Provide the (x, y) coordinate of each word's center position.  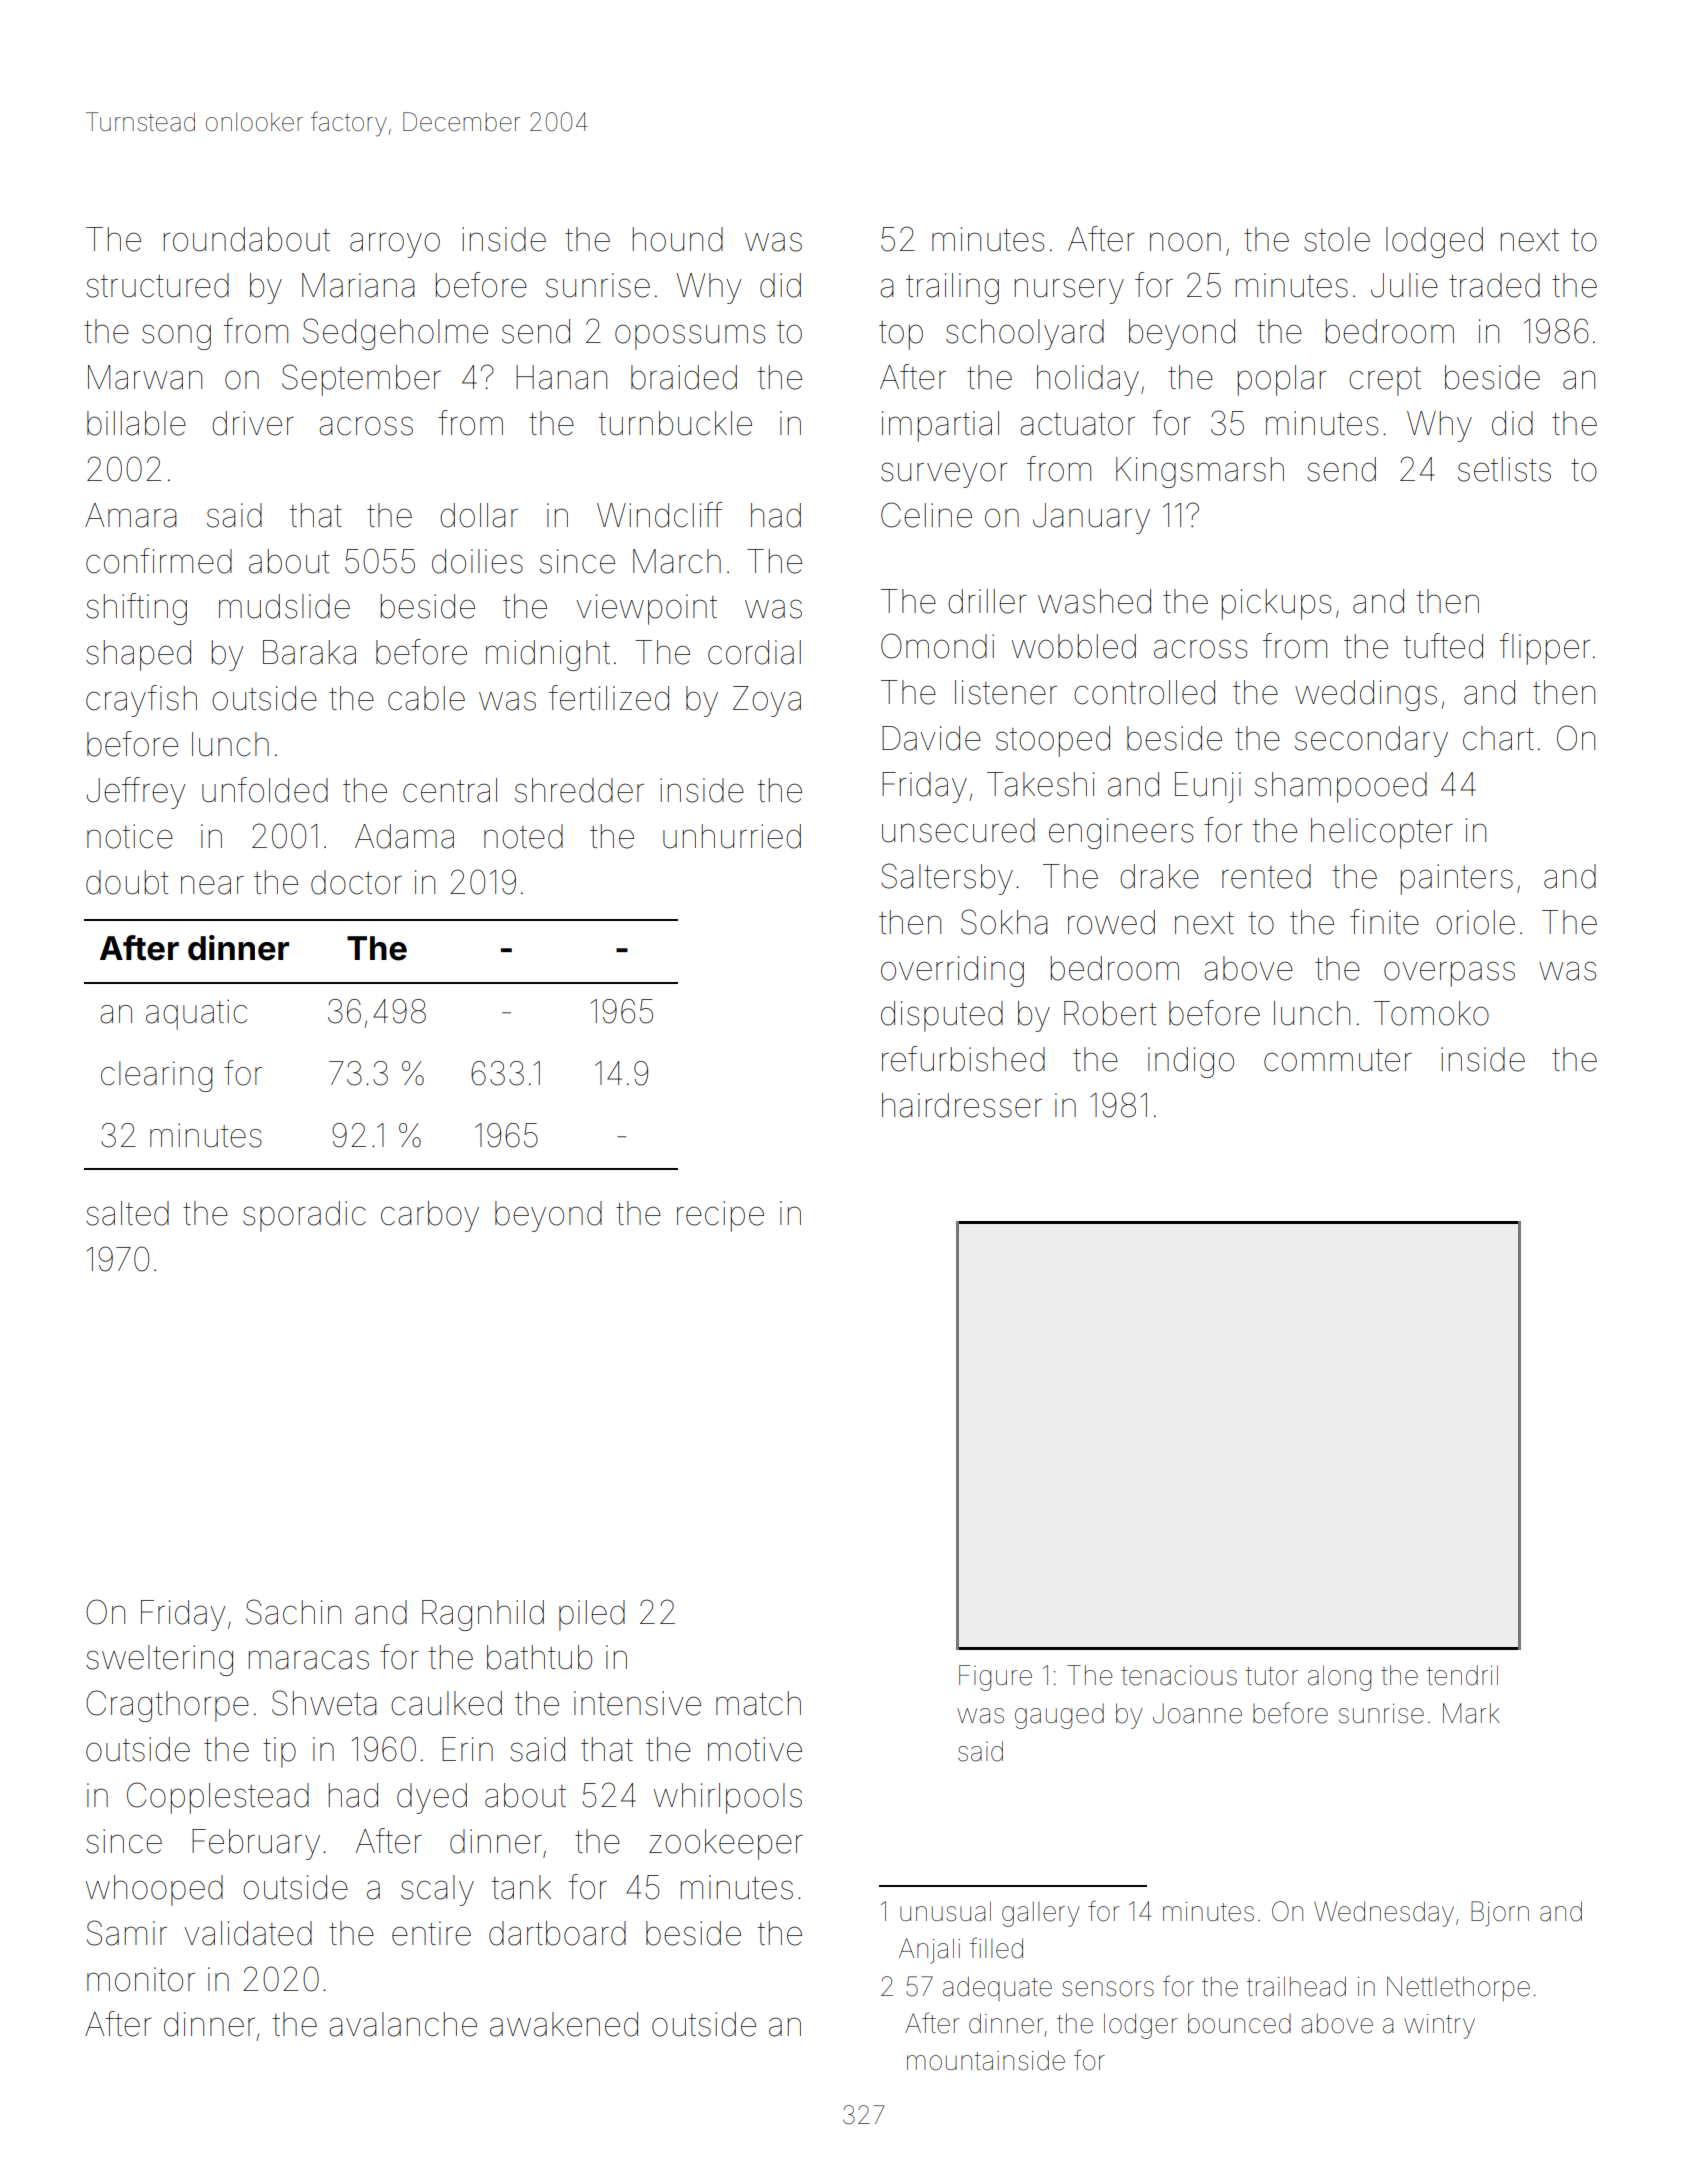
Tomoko (1431, 1013)
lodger (1140, 2026)
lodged (1434, 242)
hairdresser (962, 1105)
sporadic (304, 1216)
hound (678, 239)
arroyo (395, 245)
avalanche (403, 2024)
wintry (1439, 2026)
